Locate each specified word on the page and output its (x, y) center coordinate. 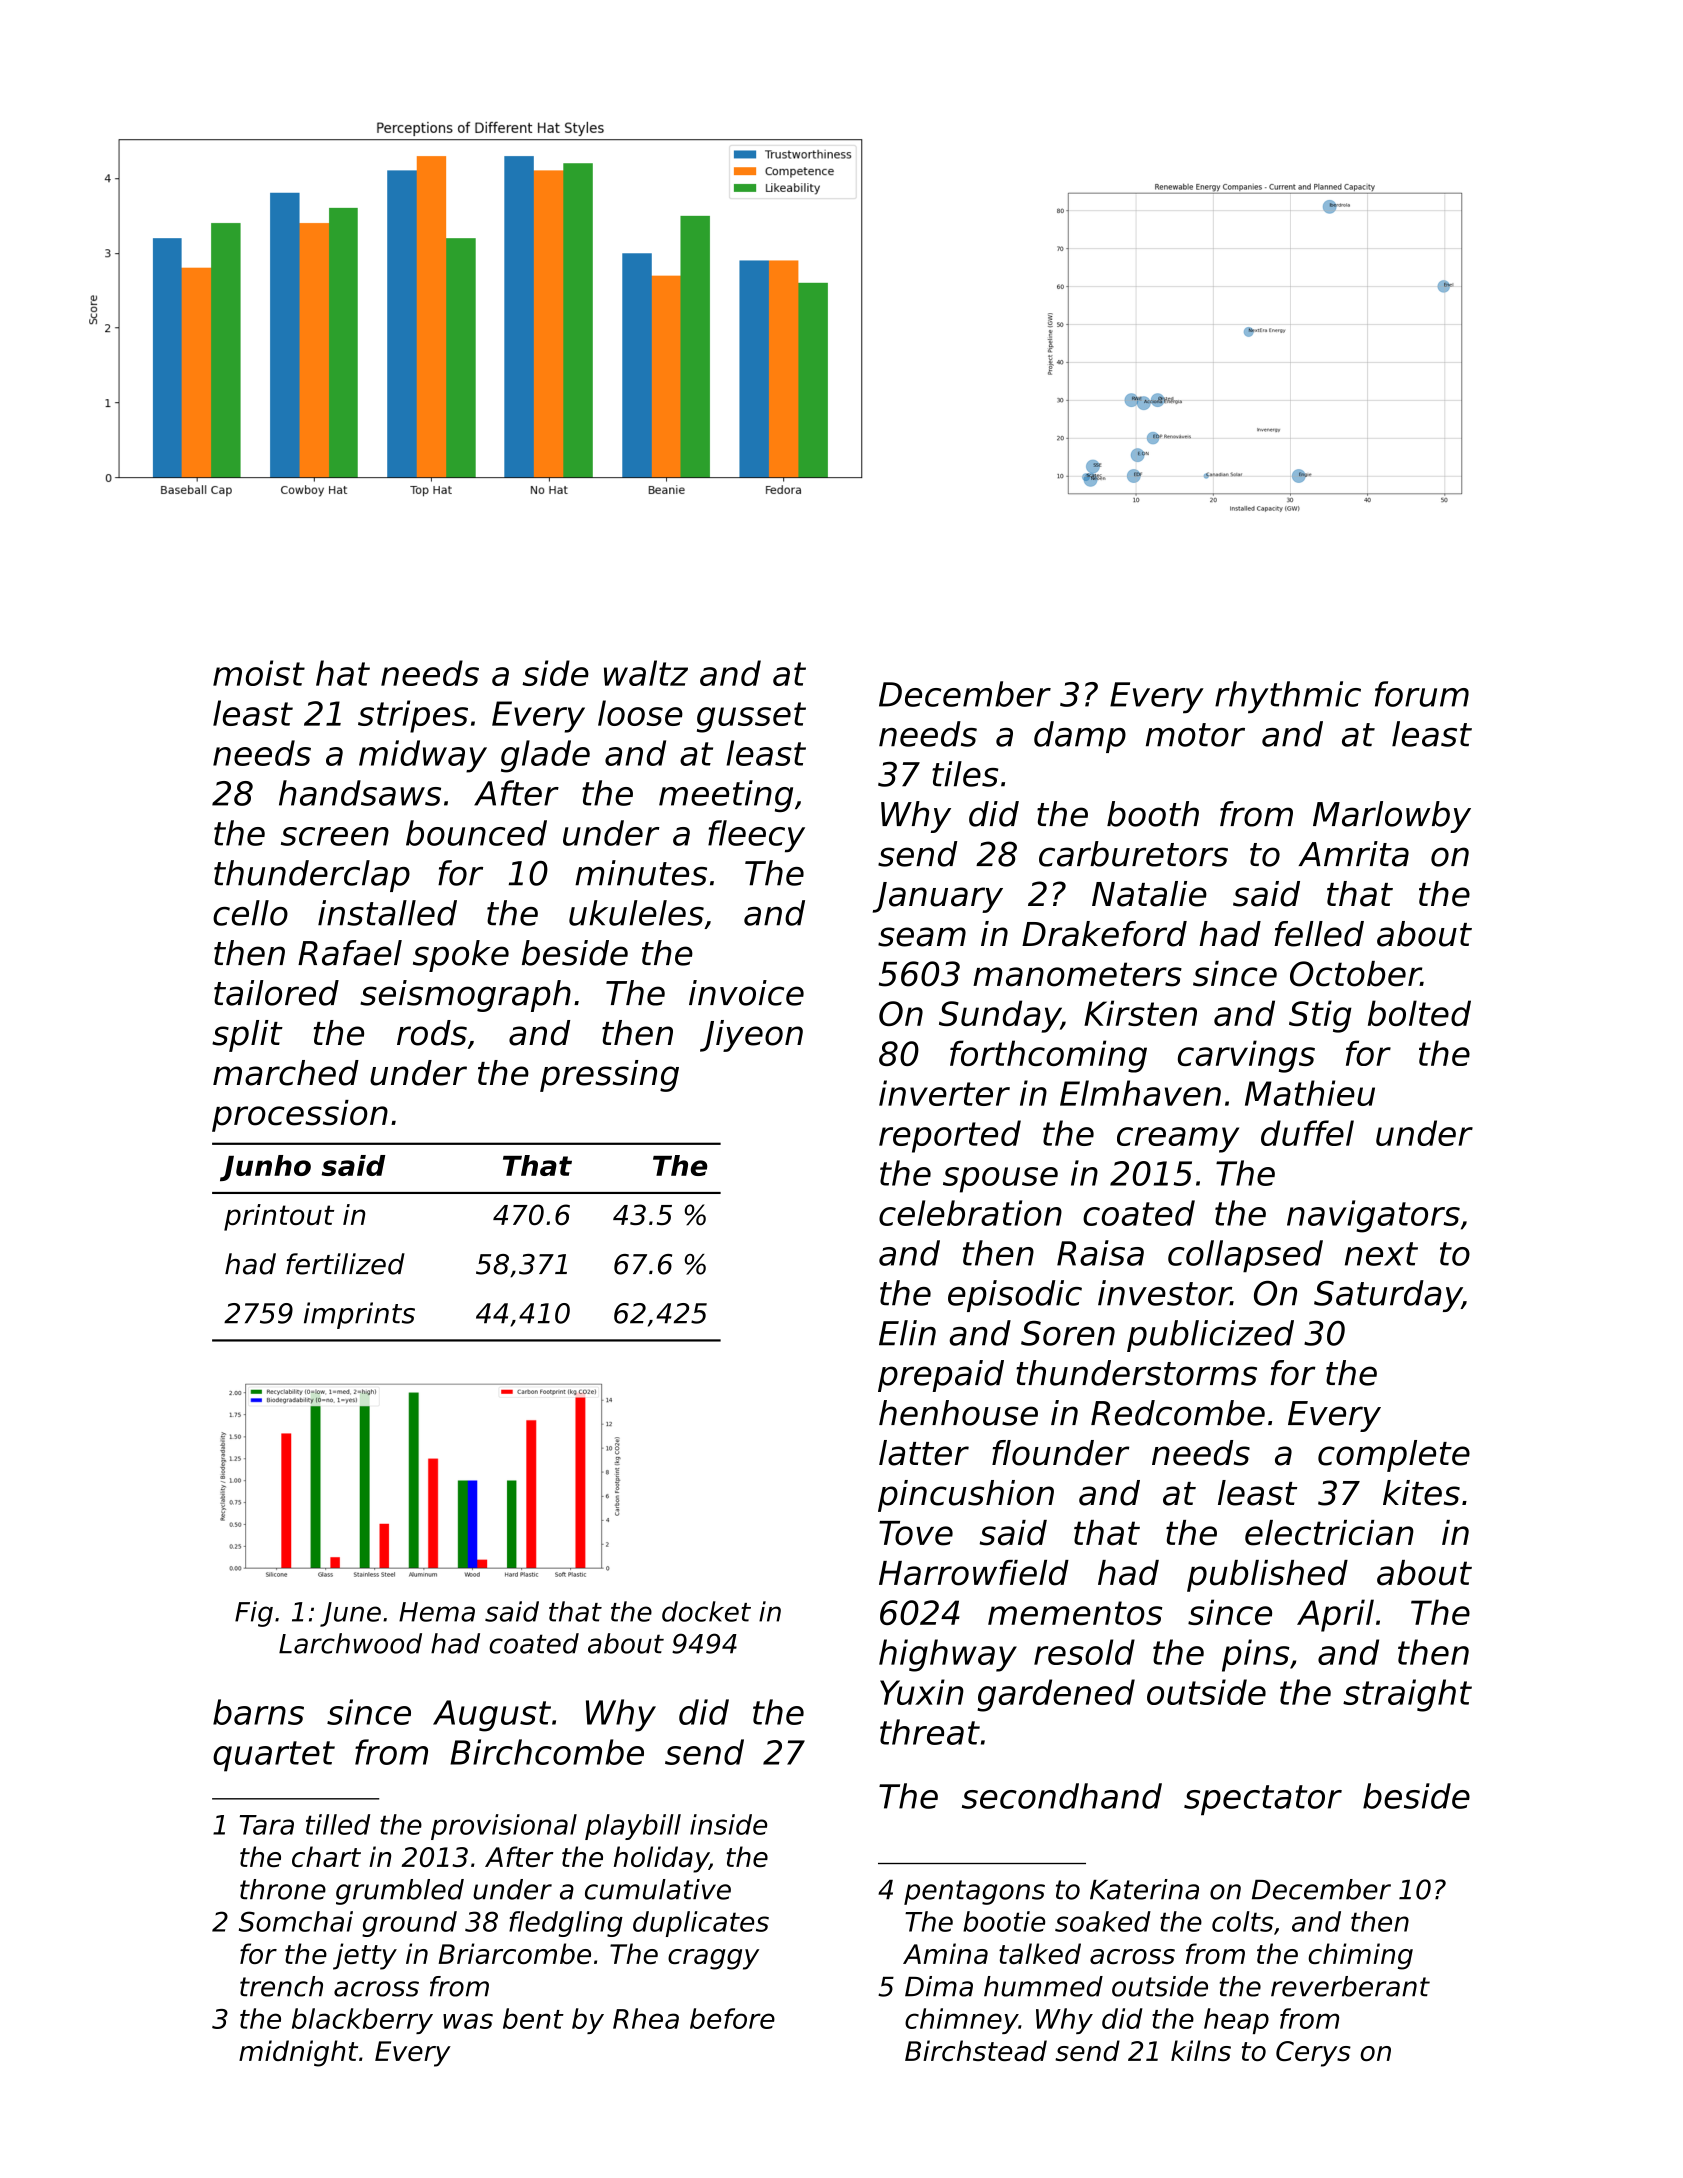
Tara (267, 1825)
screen (335, 836)
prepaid (941, 1376)
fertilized (345, 1264)
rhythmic (1288, 697)
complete (1394, 1456)
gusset (751, 717)
